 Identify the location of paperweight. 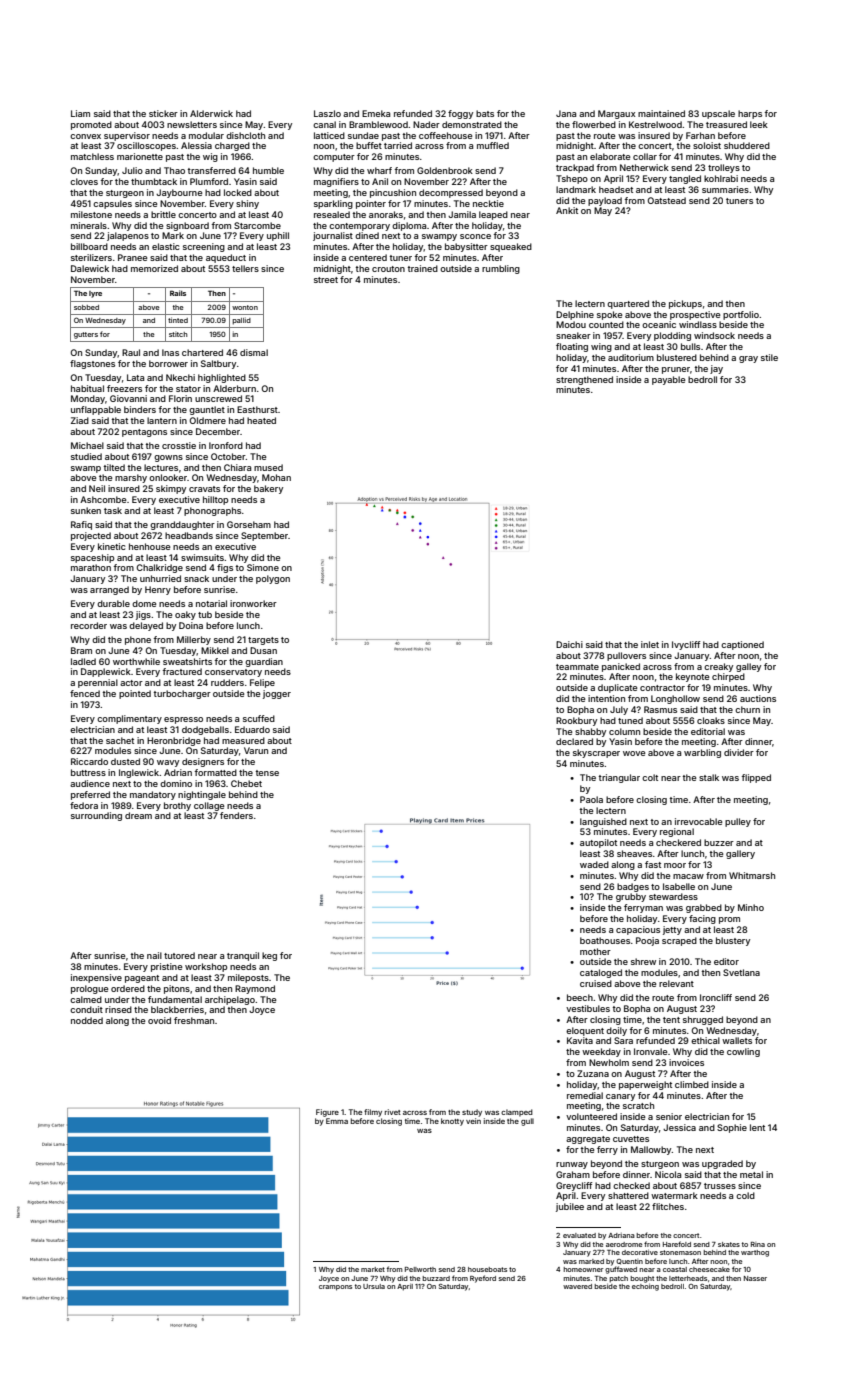
(645, 1085).
